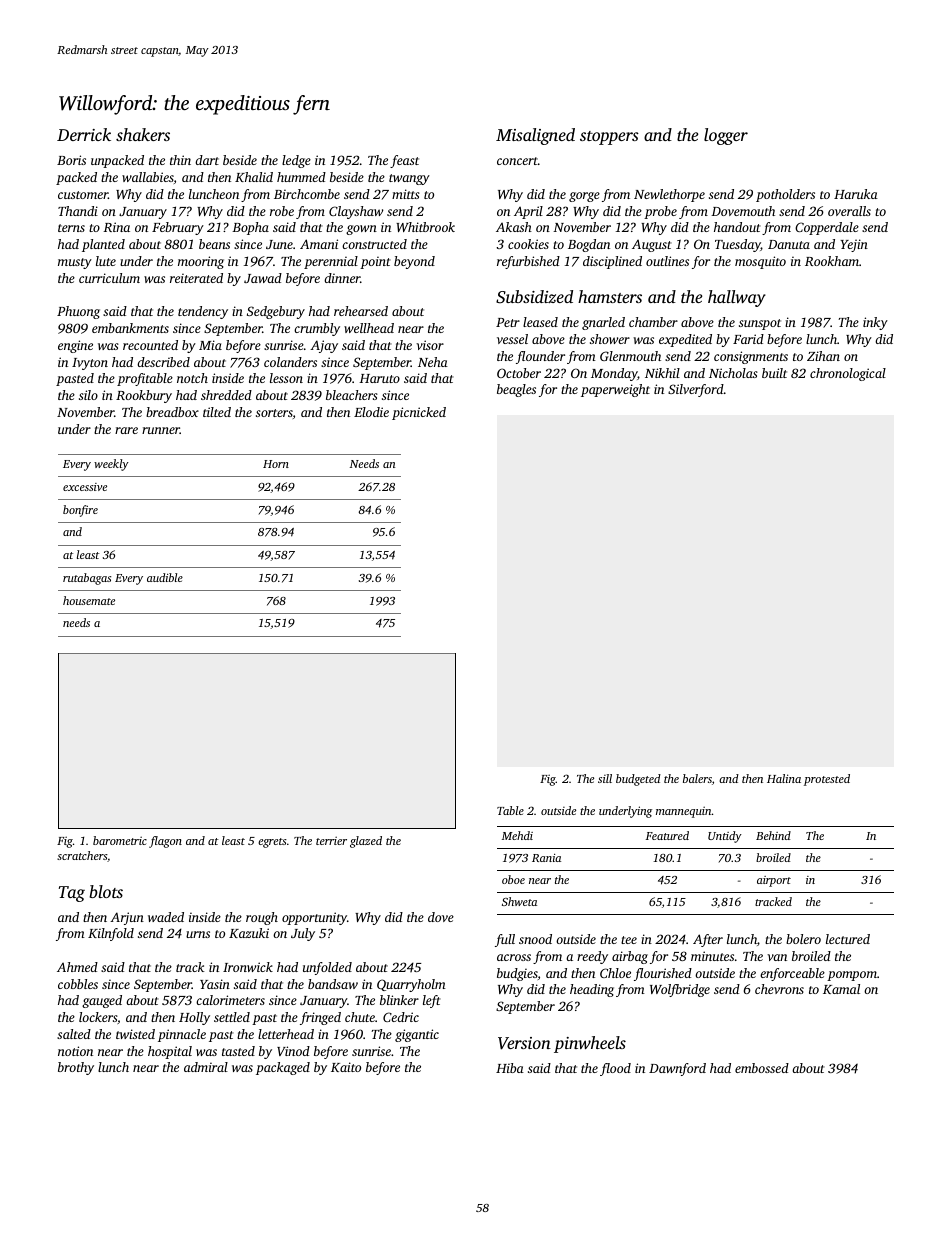 Image resolution: width=952 pixels, height=1233 pixels. Describe the element at coordinates (89, 600) in the screenshot. I see `housemate` at that location.
